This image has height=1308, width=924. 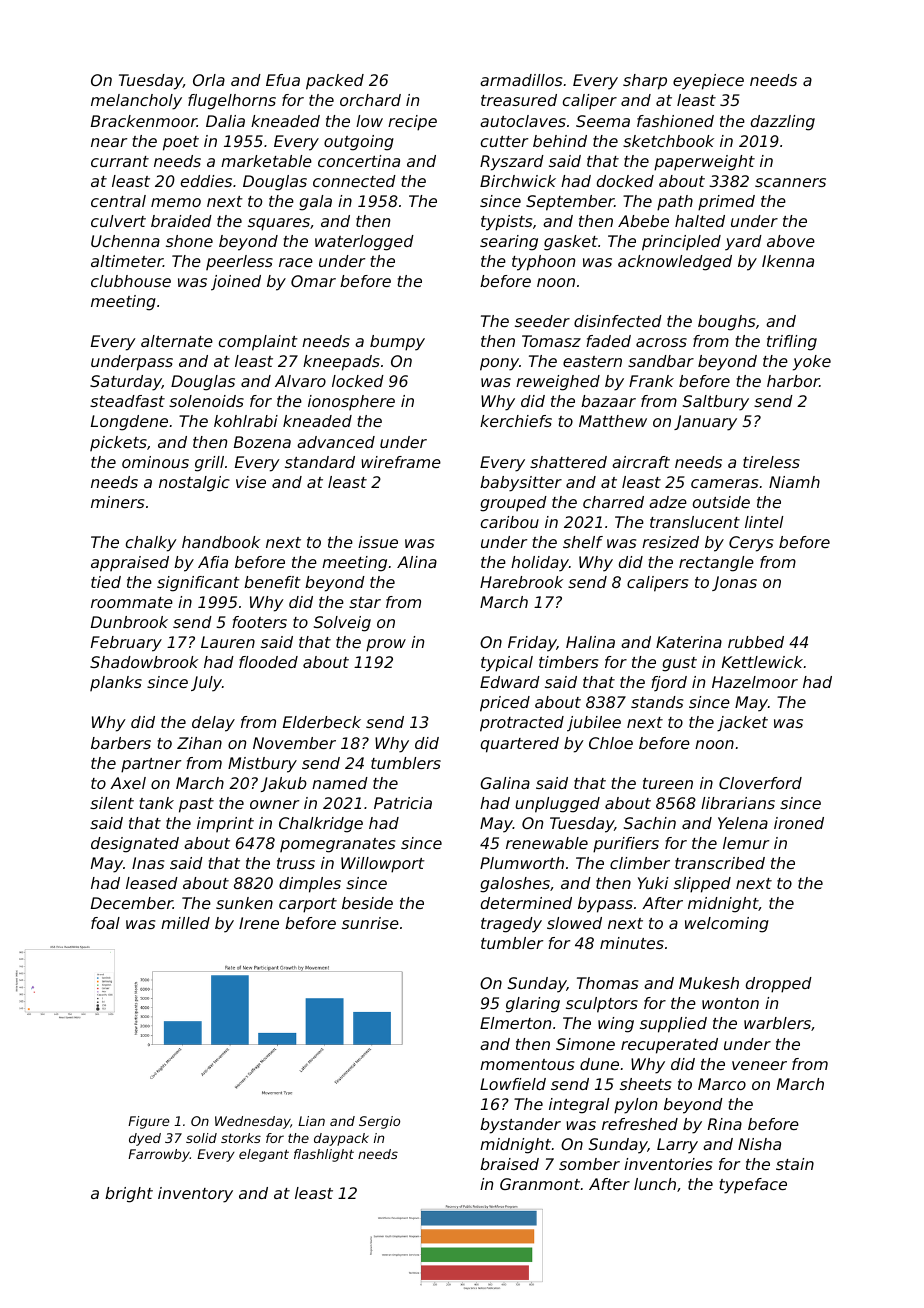 What do you see at coordinates (379, 1122) in the image?
I see `Sergio` at bounding box center [379, 1122].
